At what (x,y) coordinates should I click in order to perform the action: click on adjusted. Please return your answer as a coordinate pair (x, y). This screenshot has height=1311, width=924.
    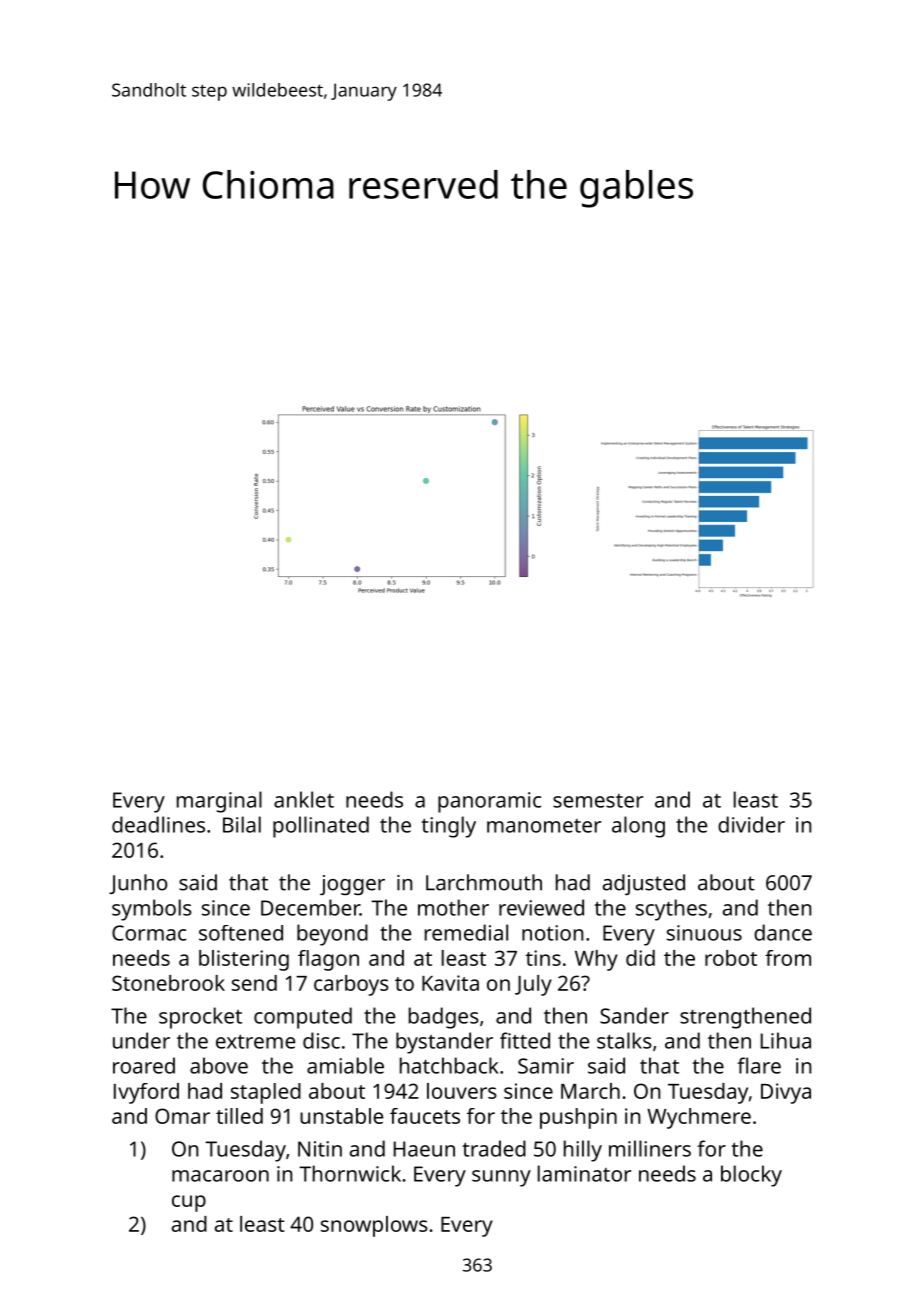
    Looking at the image, I should click on (644, 884).
